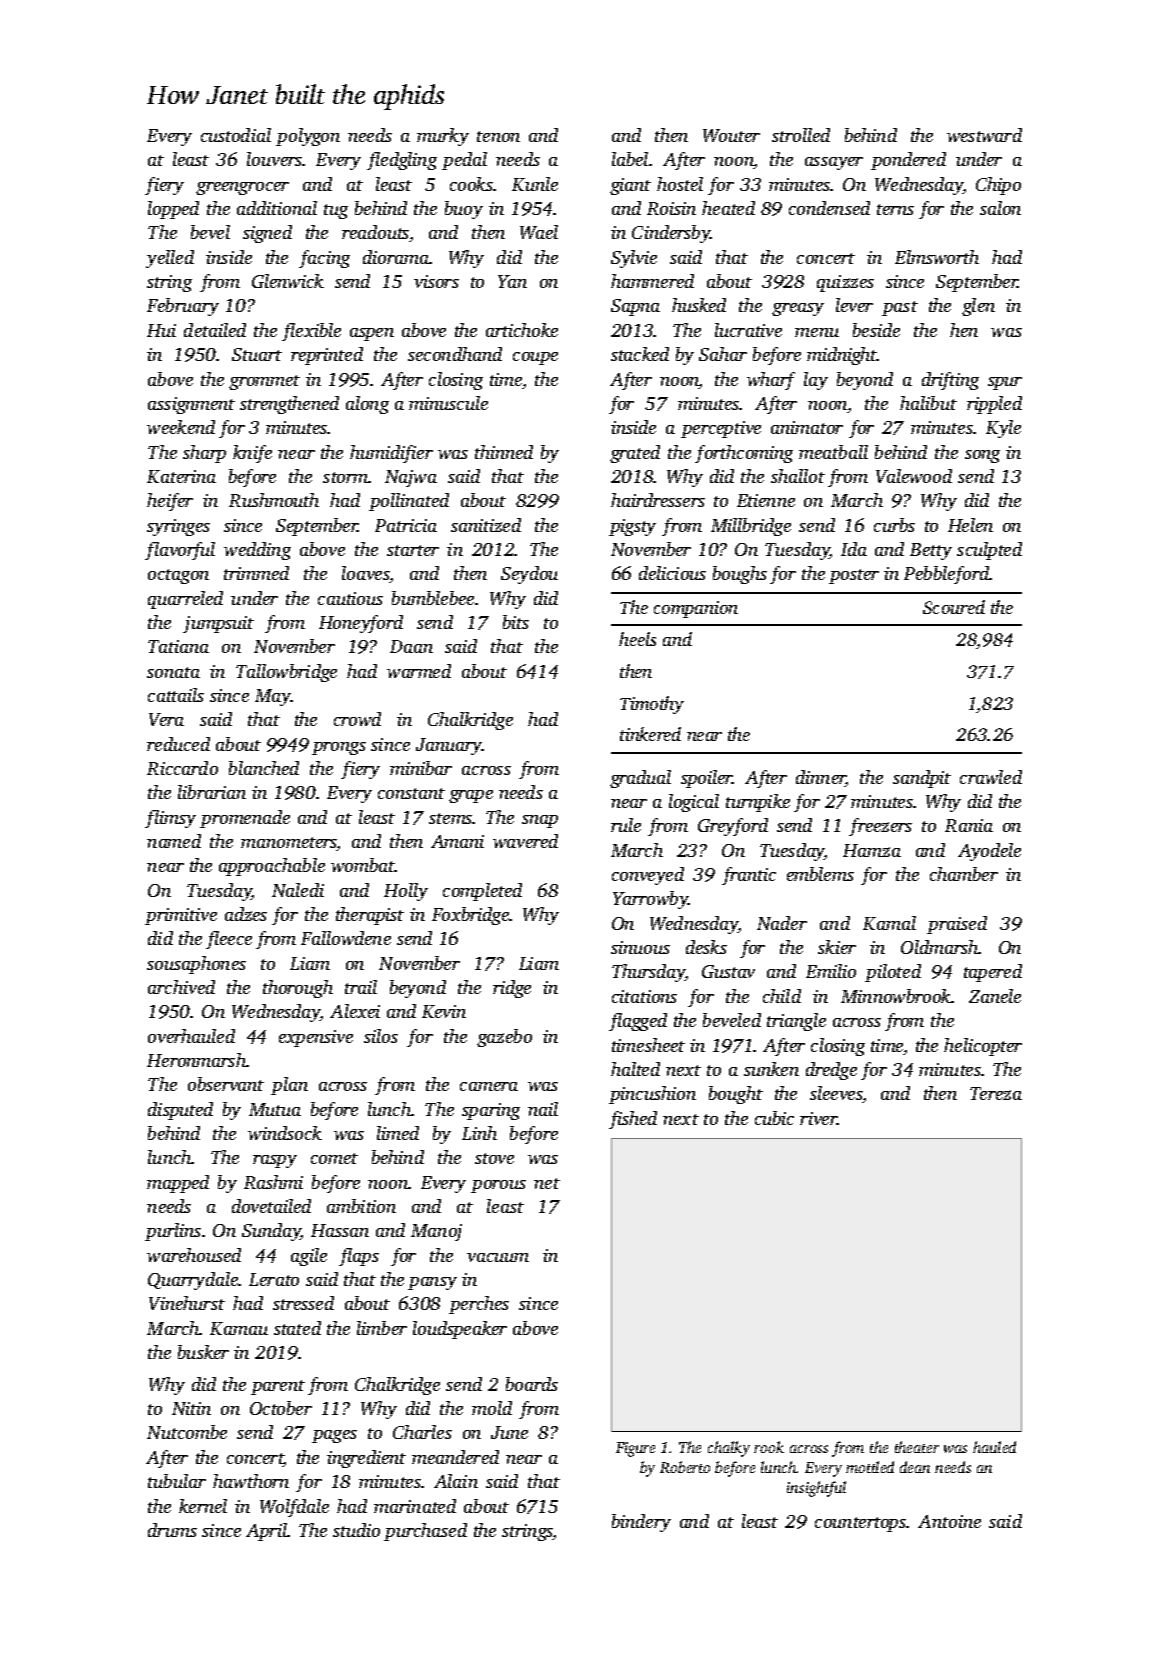 The height and width of the screenshot is (1655, 1170). I want to click on boards, so click(532, 1384).
